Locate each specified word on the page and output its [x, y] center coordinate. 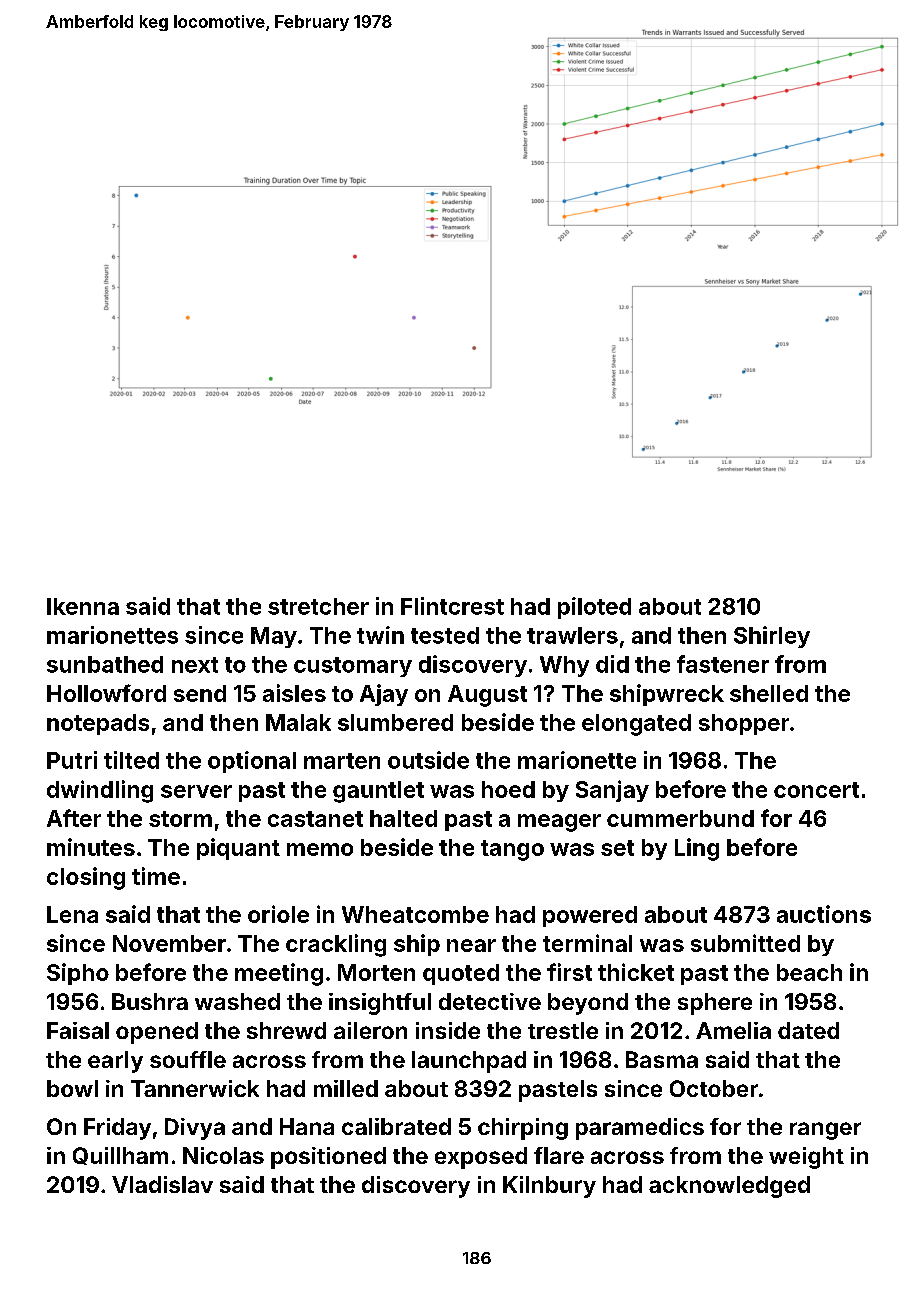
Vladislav [162, 1184]
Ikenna [83, 606]
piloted [594, 608]
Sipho [78, 974]
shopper [744, 724]
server [196, 791]
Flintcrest [452, 606]
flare [559, 1155]
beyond [588, 1004]
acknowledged [729, 1187]
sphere [715, 1004]
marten [342, 761]
